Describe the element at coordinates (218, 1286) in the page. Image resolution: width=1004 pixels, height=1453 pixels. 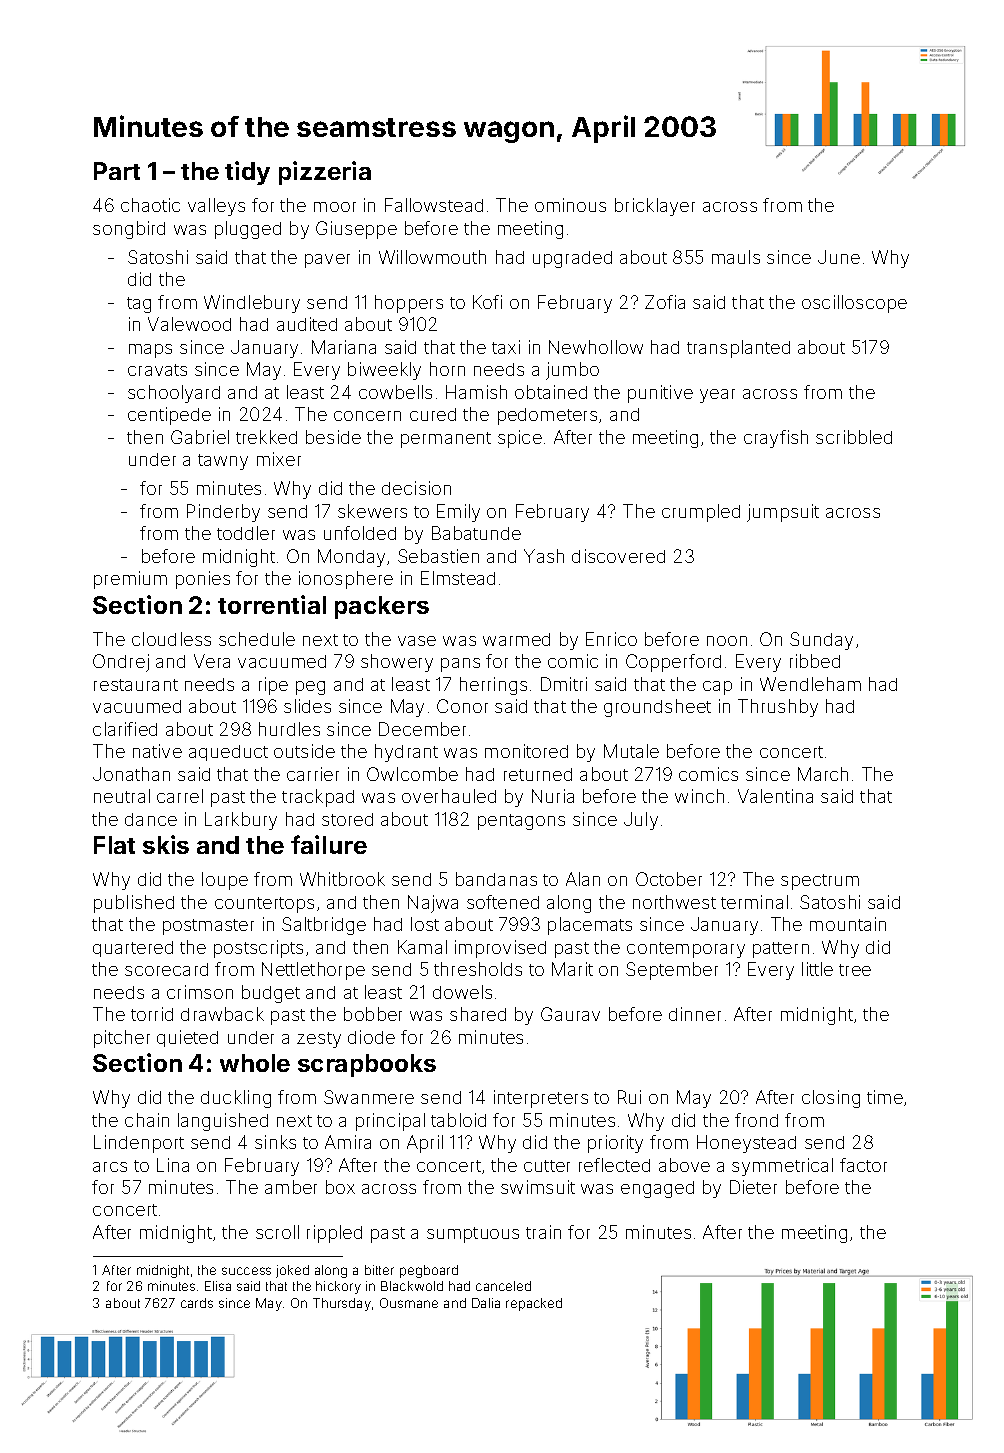
I see `Elisa` at that location.
